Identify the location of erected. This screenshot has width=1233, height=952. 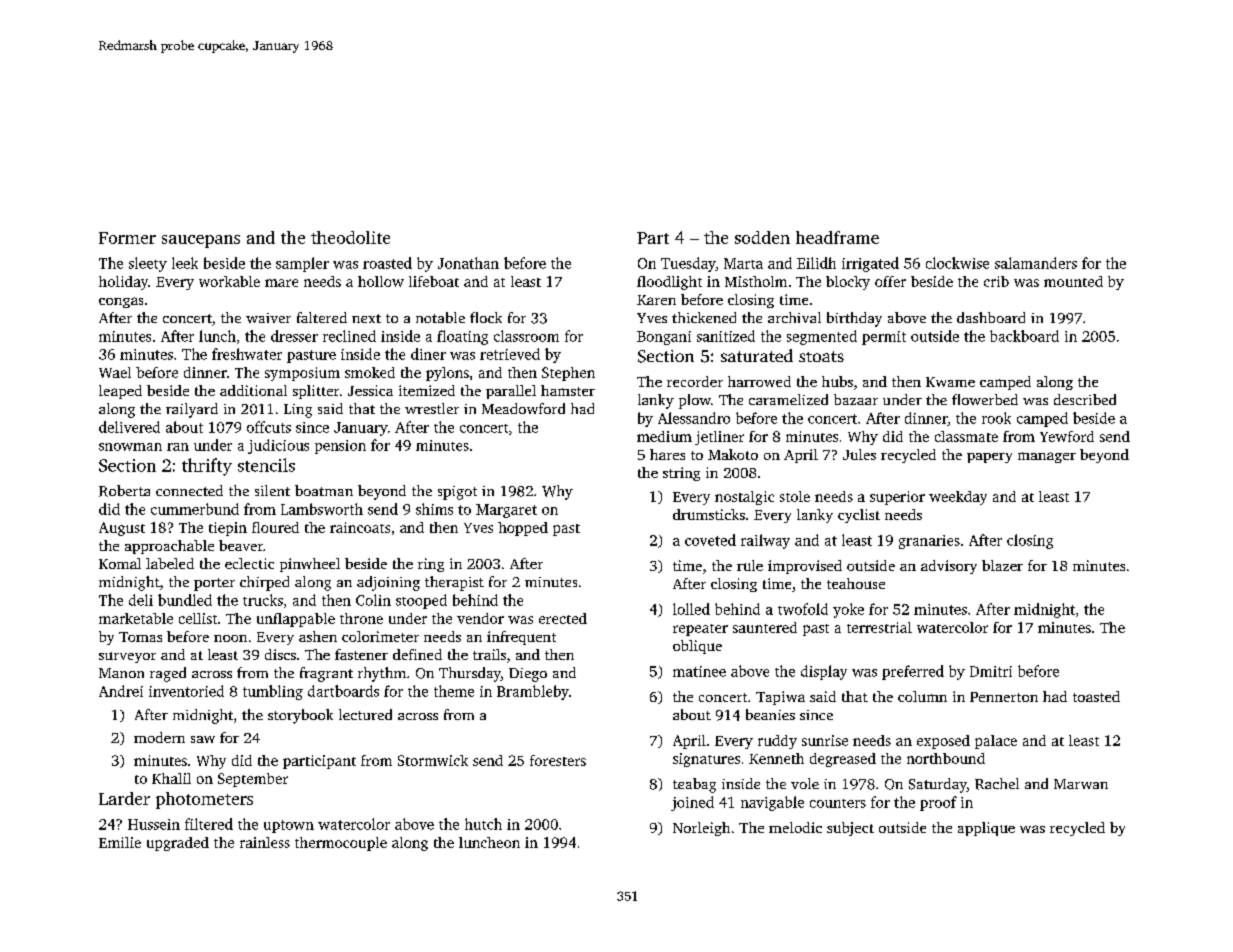
(563, 618).
